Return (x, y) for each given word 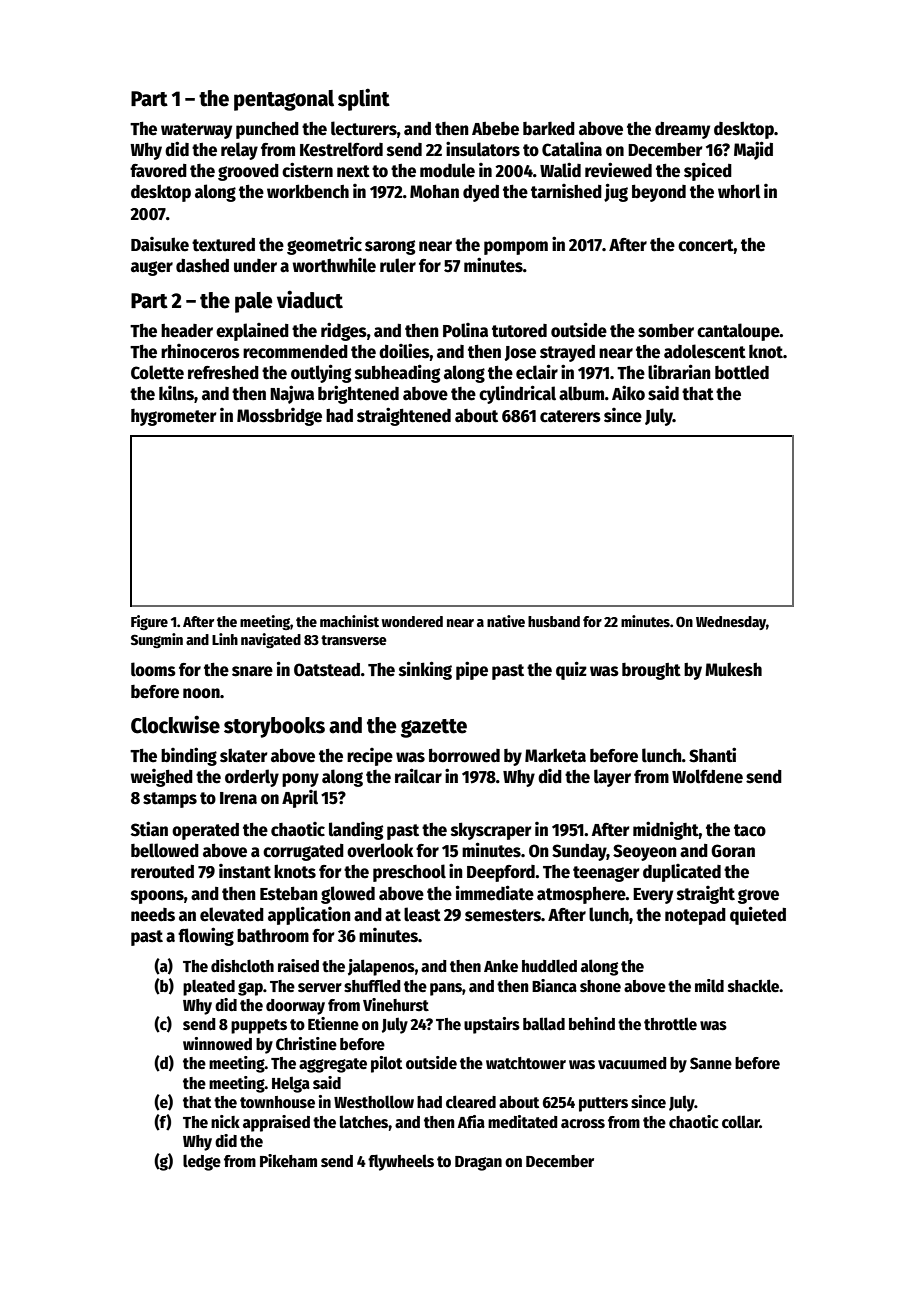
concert (706, 245)
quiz (571, 670)
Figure (149, 622)
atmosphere (581, 895)
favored (158, 171)
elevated (232, 914)
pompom (516, 248)
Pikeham (288, 1160)
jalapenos (381, 967)
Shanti (712, 755)
